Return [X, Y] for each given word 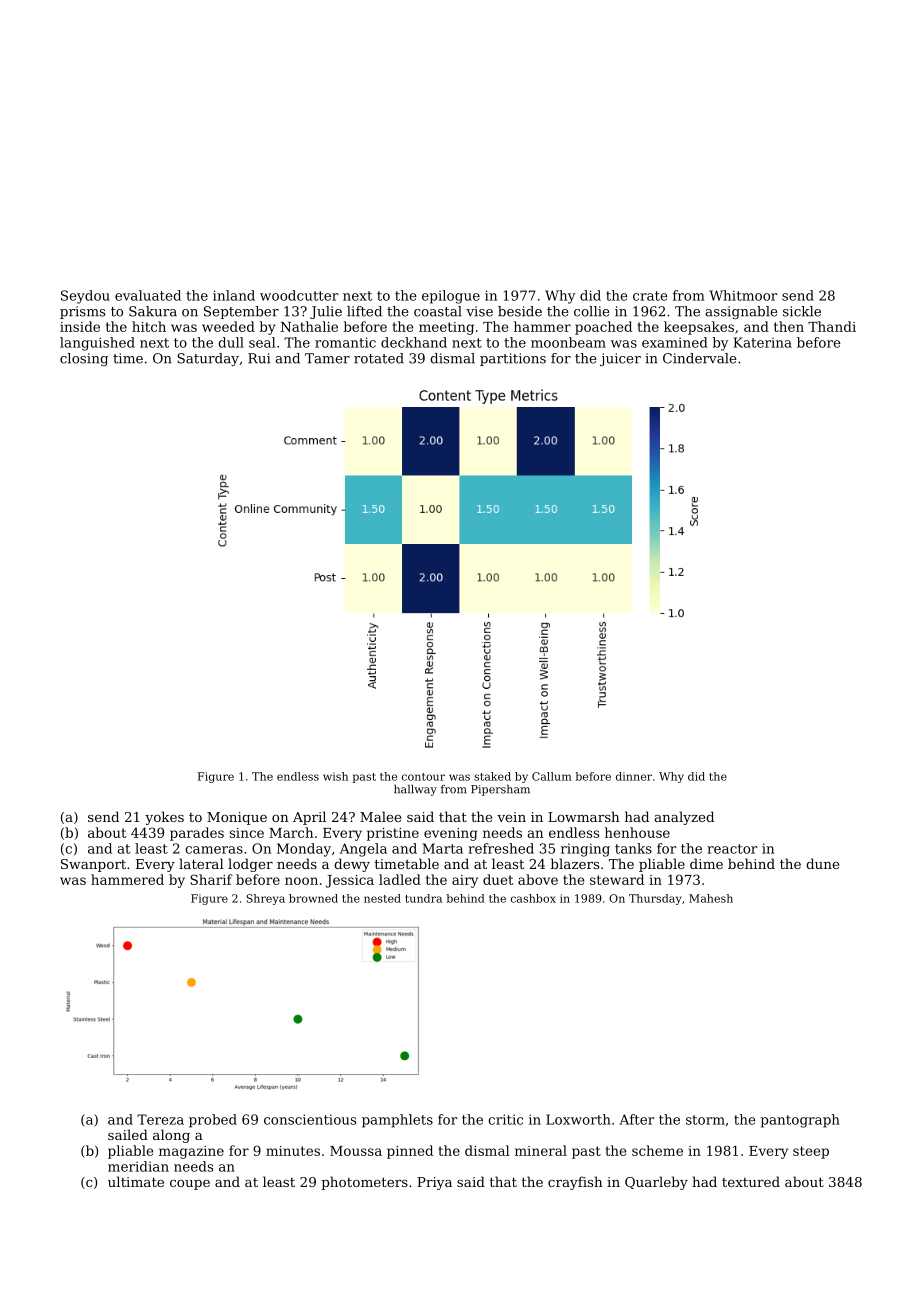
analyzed [684, 818]
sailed [128, 1134]
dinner [634, 776]
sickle [802, 311]
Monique [237, 818]
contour [423, 777]
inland [234, 295]
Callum [552, 776]
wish [335, 776]
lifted [364, 311]
